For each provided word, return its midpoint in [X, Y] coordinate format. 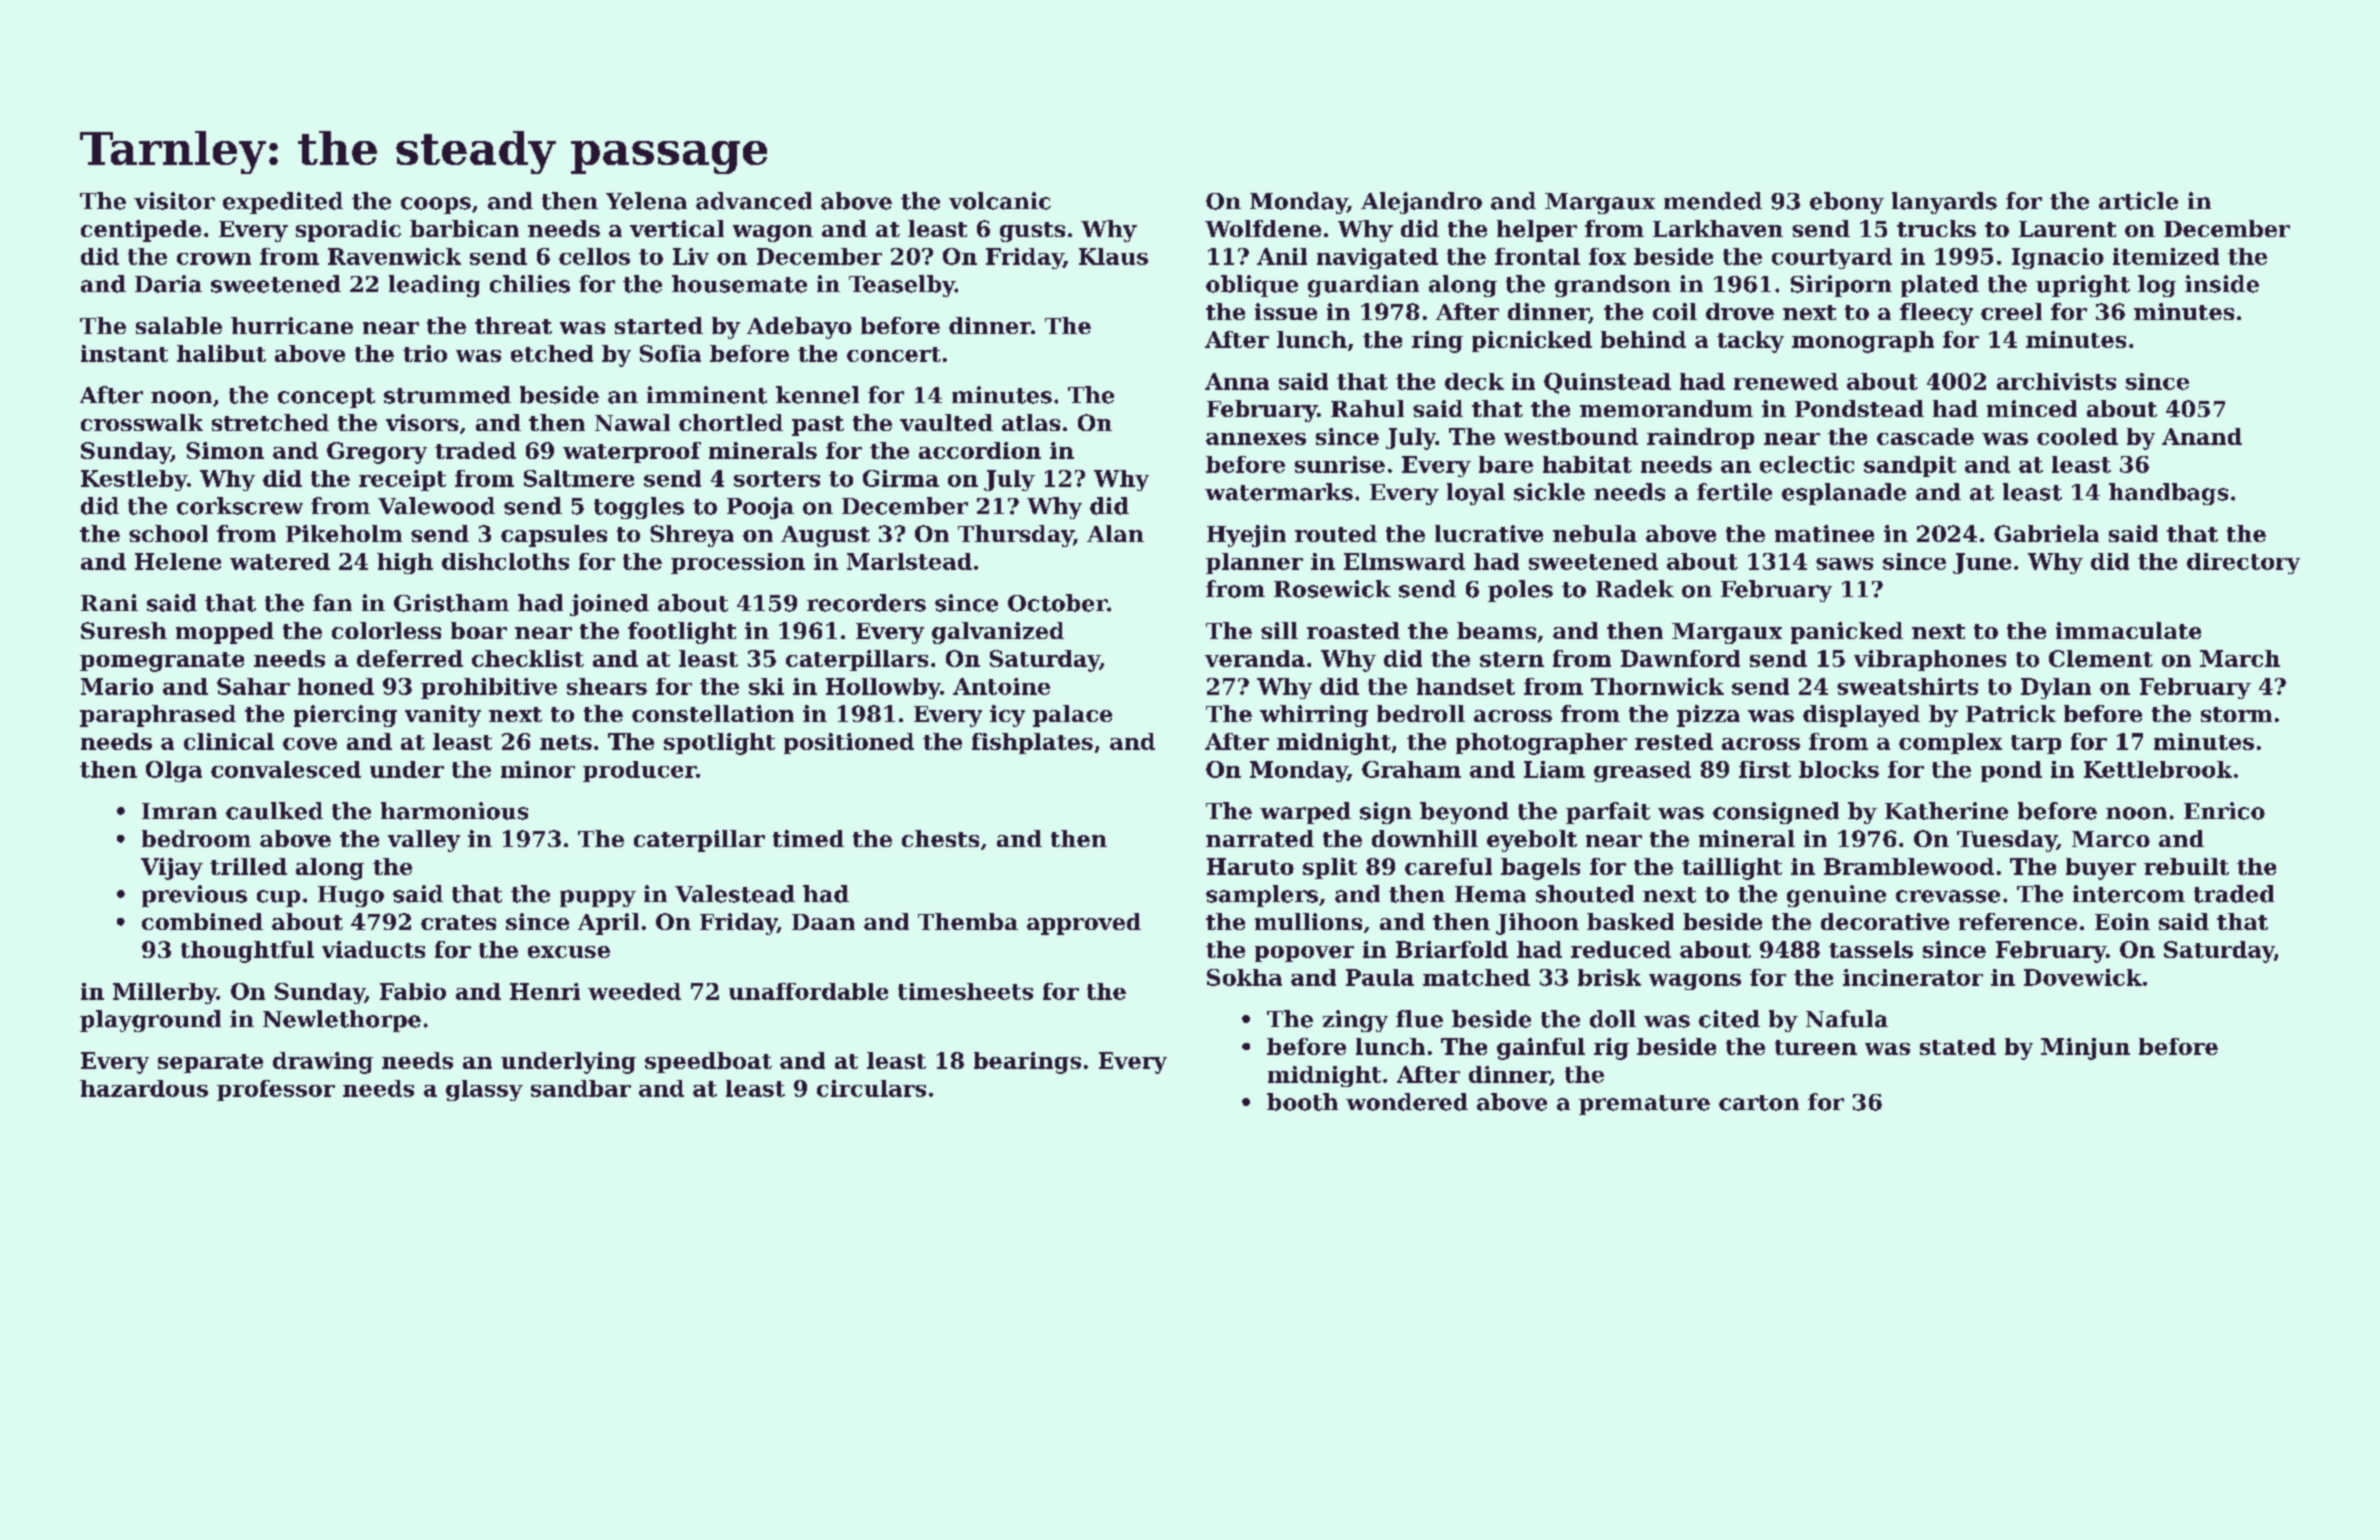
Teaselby [902, 286]
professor [276, 1090]
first [1765, 769]
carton [1759, 1103]
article [2138, 201]
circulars [871, 1088]
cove [310, 744]
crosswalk [142, 422]
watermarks [1279, 492]
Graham [1411, 769]
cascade [1925, 436]
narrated [1260, 838]
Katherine [1946, 811]
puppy [598, 898]
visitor [174, 201]
